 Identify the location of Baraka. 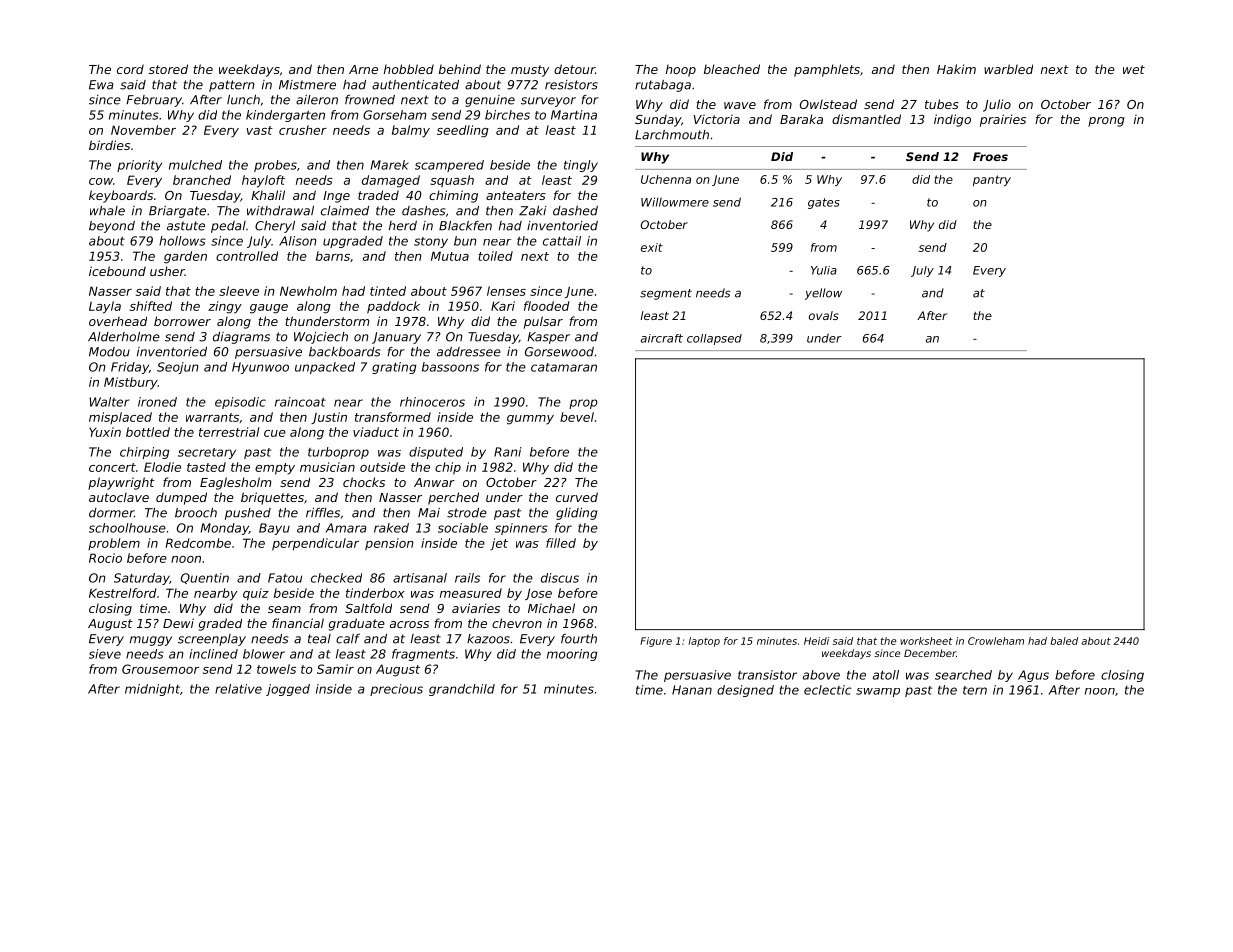
(801, 119).
